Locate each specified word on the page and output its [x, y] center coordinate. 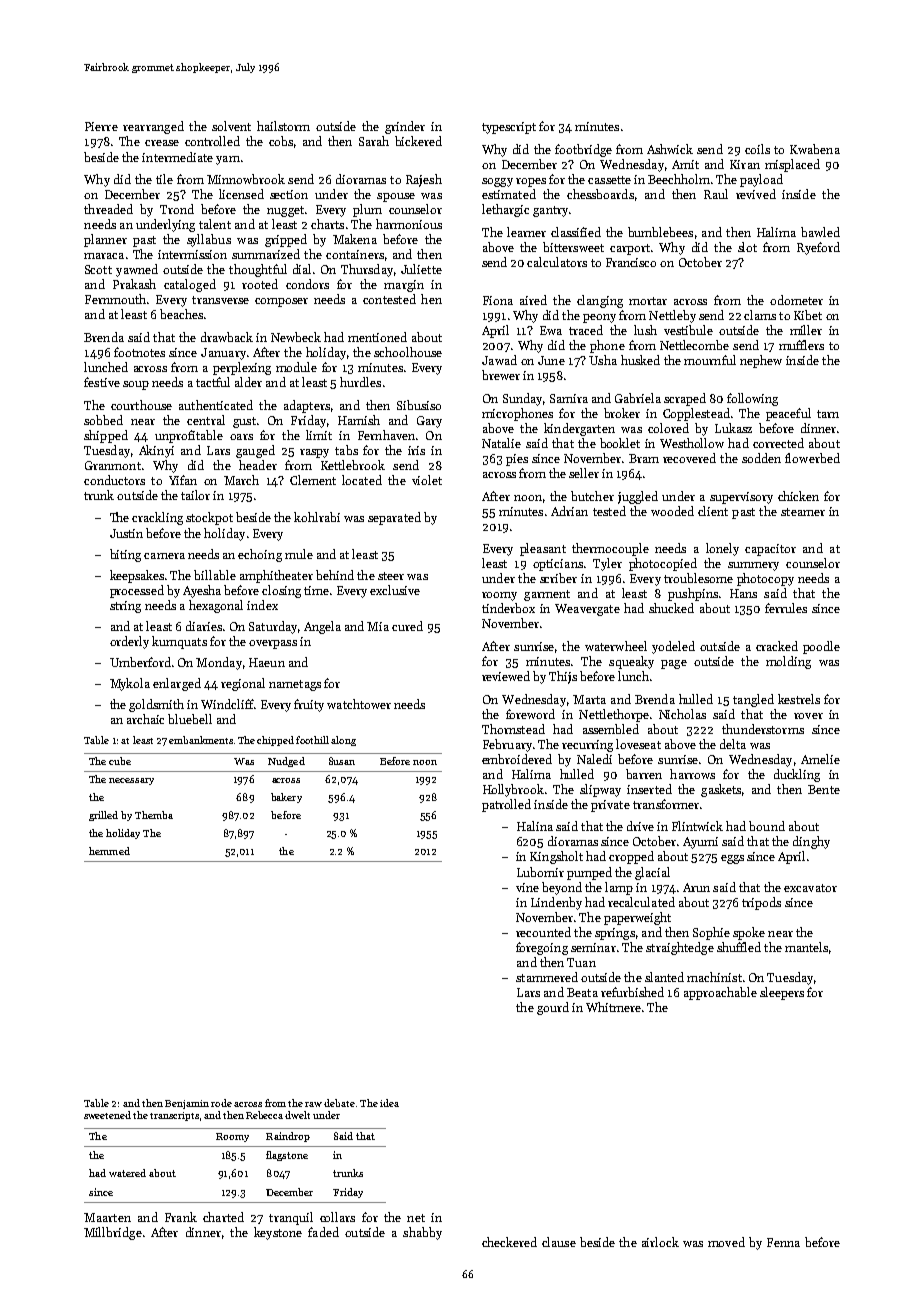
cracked [777, 646]
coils [757, 149]
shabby [422, 1233]
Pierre [101, 126]
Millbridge [113, 1233]
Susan [342, 761]
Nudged [286, 762]
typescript [509, 128]
